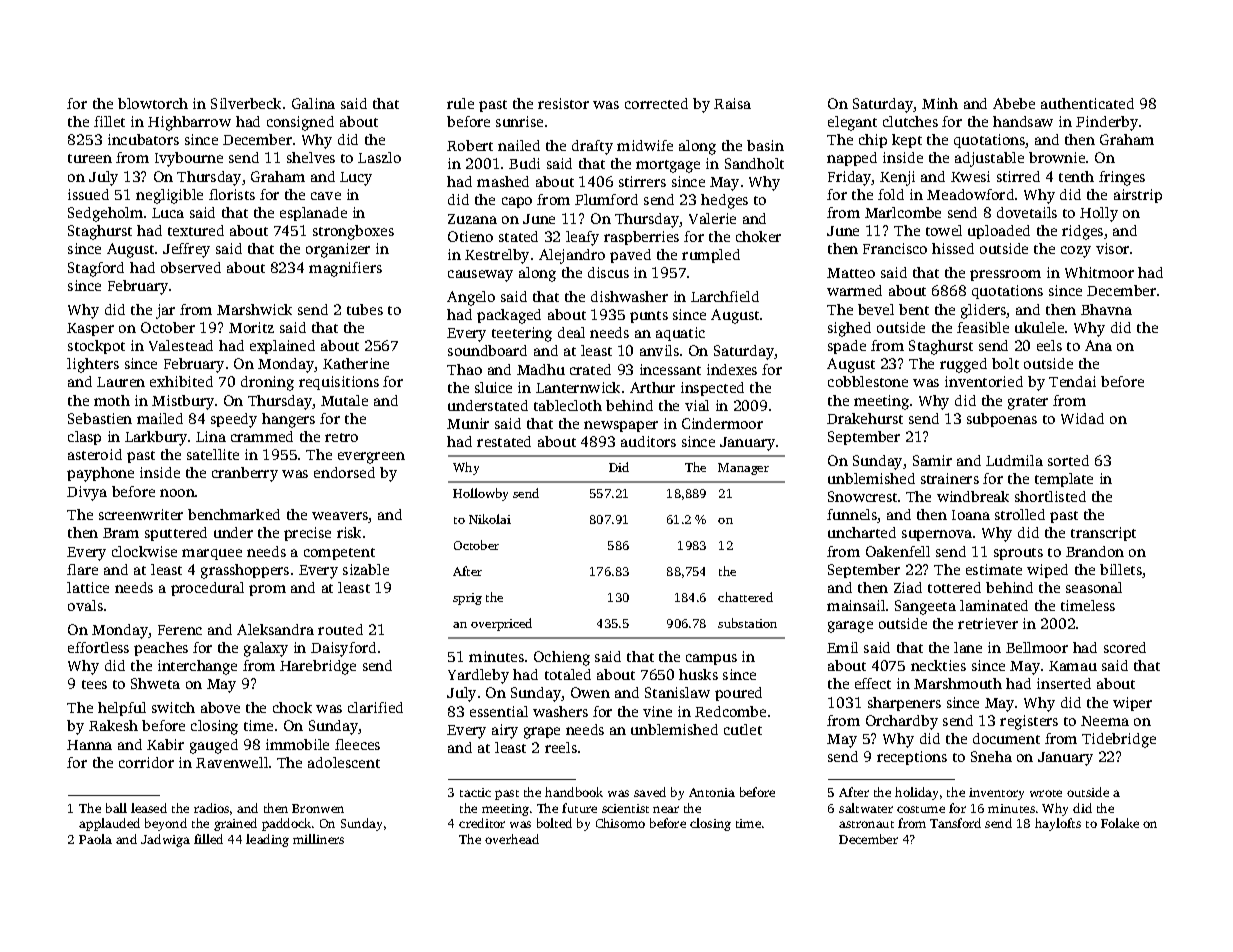  What do you see at coordinates (842, 647) in the document?
I see `Emil` at bounding box center [842, 647].
